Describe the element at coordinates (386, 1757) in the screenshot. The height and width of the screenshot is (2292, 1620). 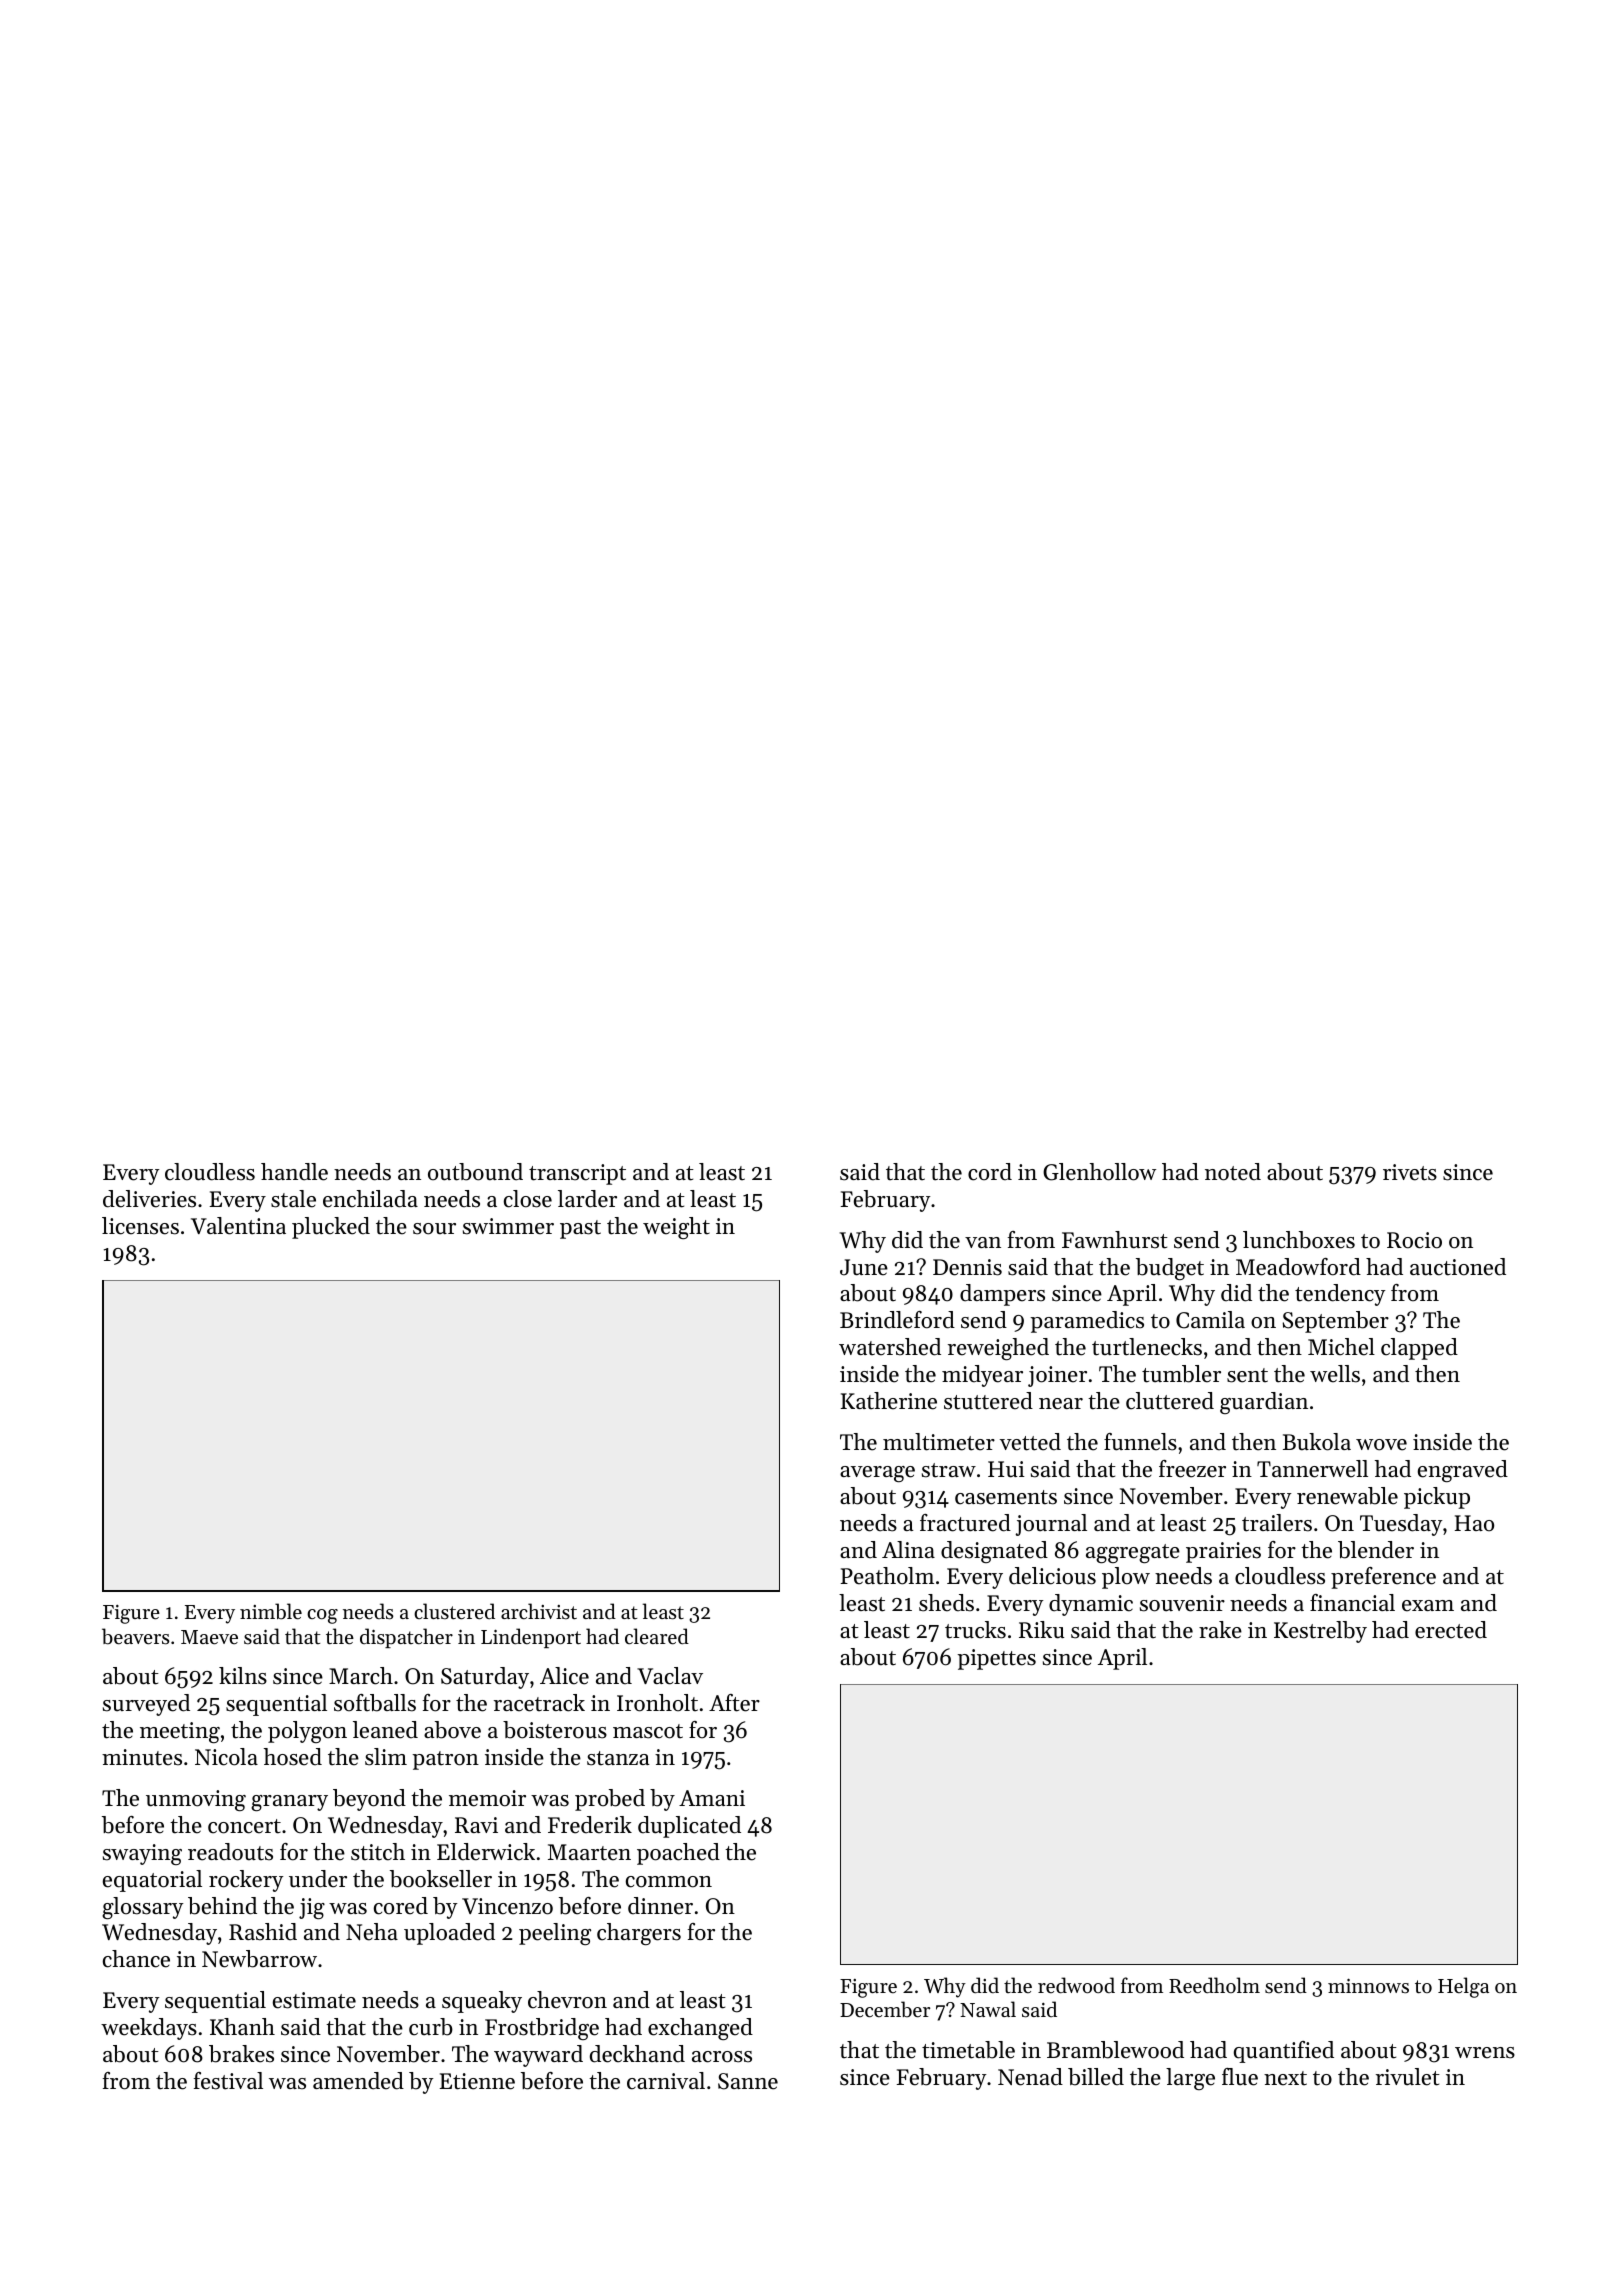
I see `slim` at that location.
